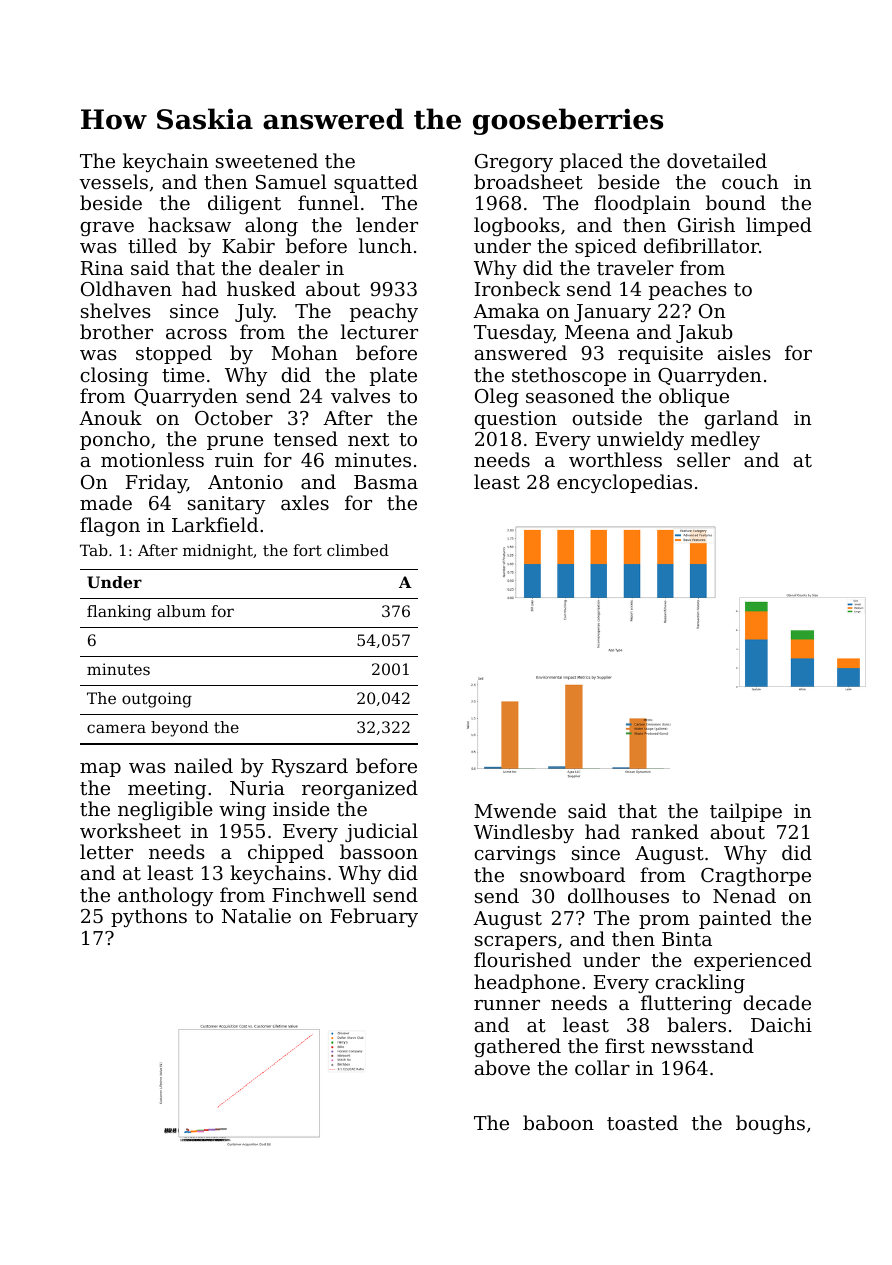  Describe the element at coordinates (753, 961) in the document. I see `experienced` at that location.
